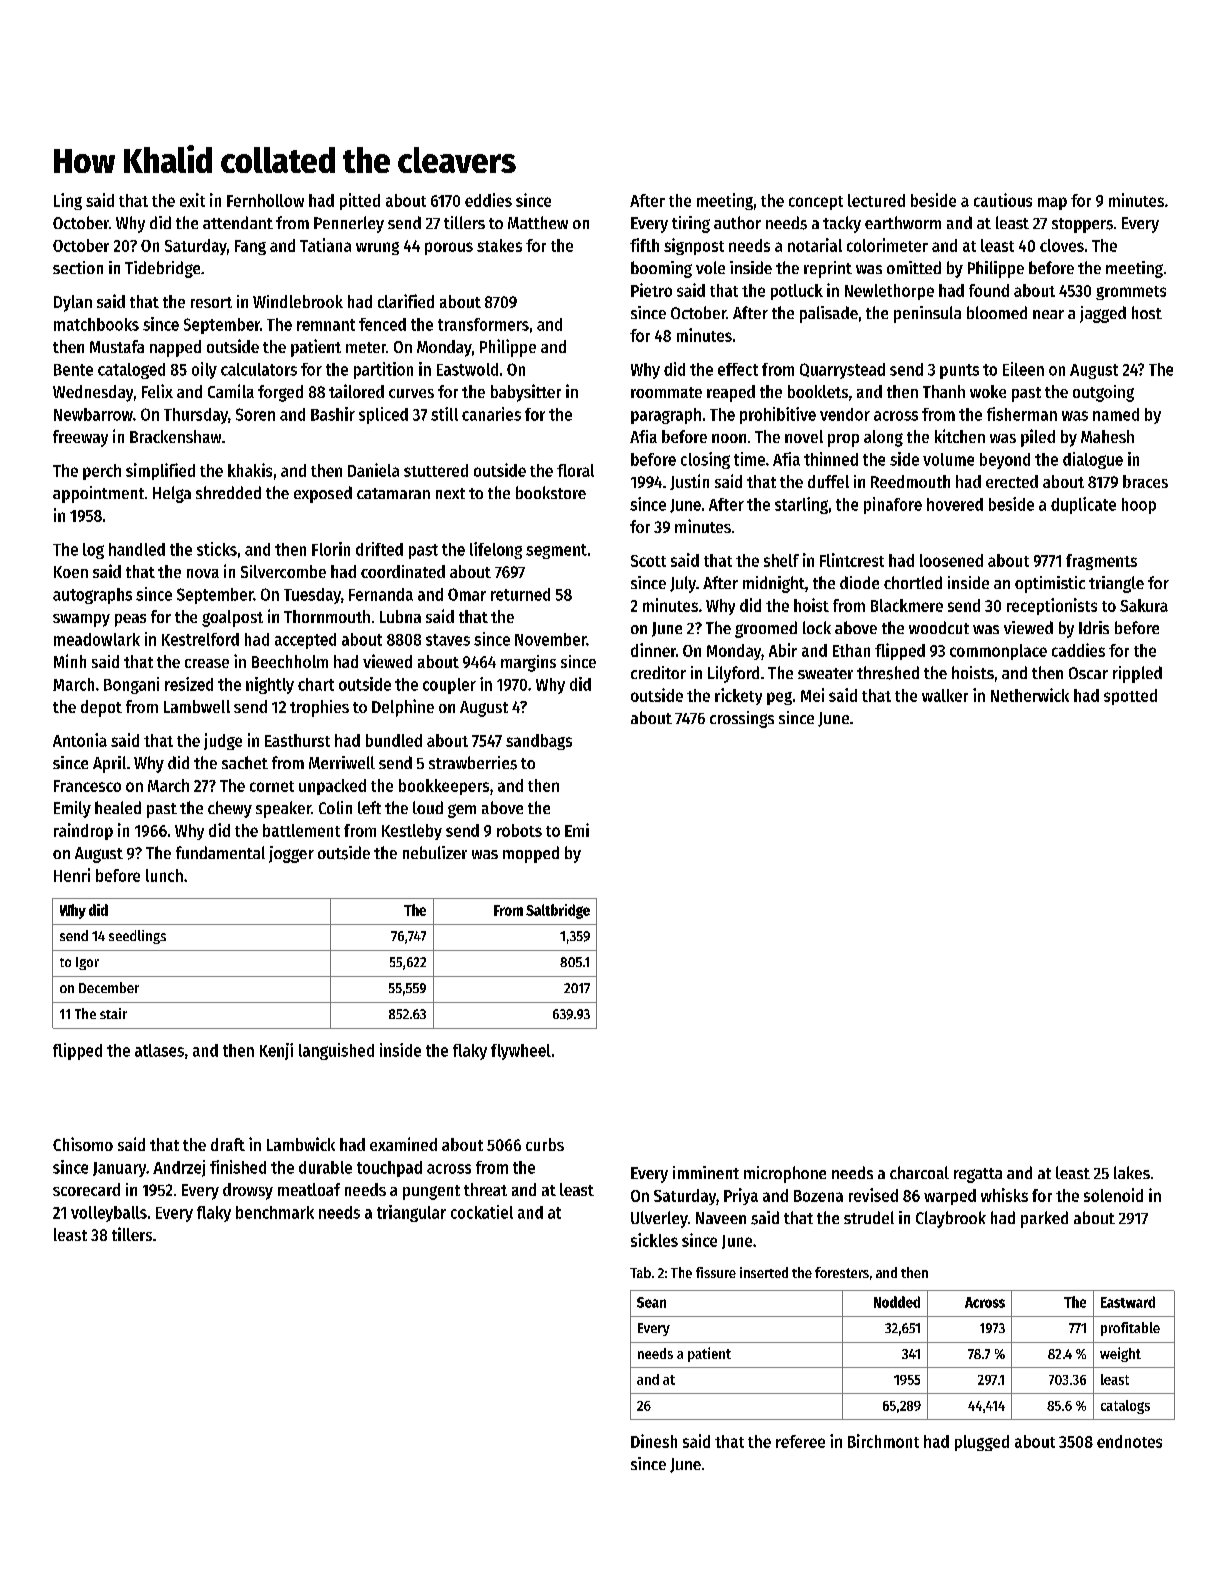 The height and width of the document is (1588, 1227). Describe the element at coordinates (741, 1196) in the document. I see `Priya` at that location.
